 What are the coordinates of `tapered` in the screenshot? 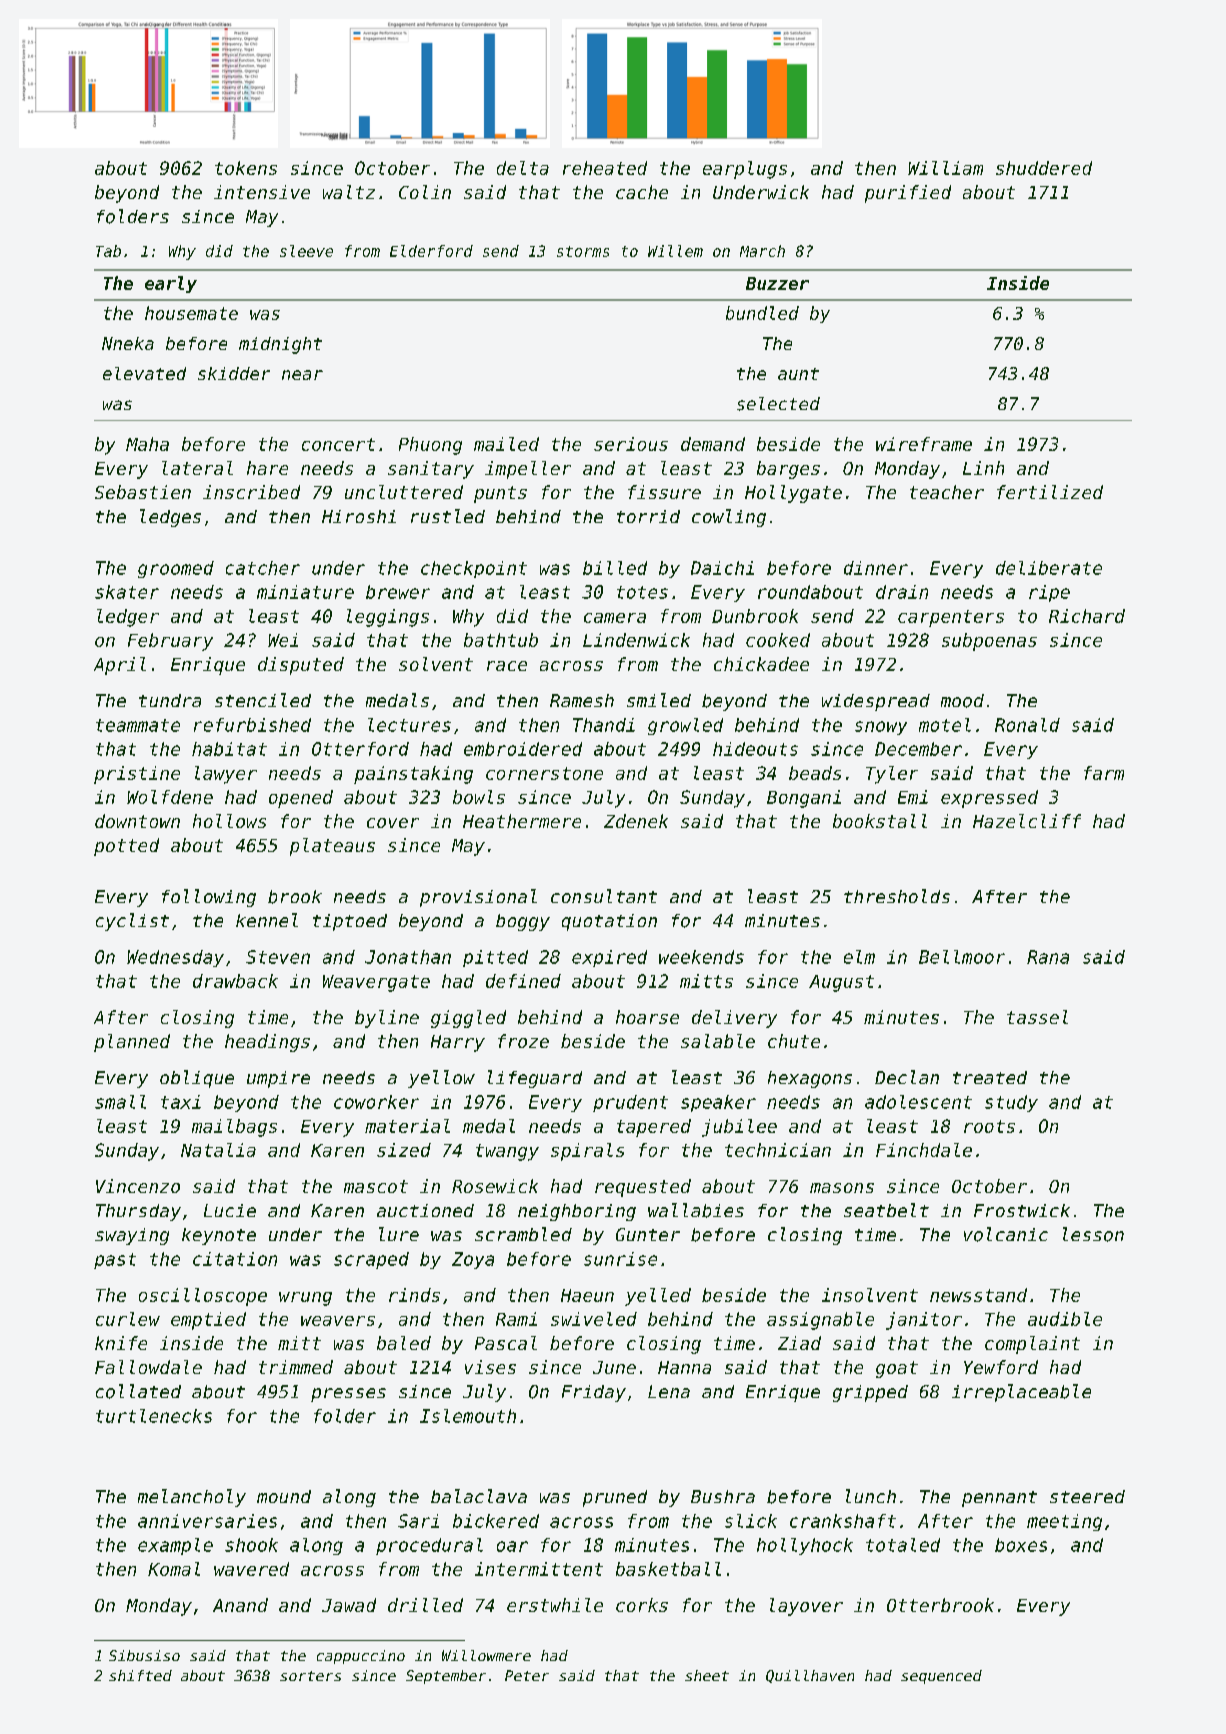 It's located at (654, 1128).
